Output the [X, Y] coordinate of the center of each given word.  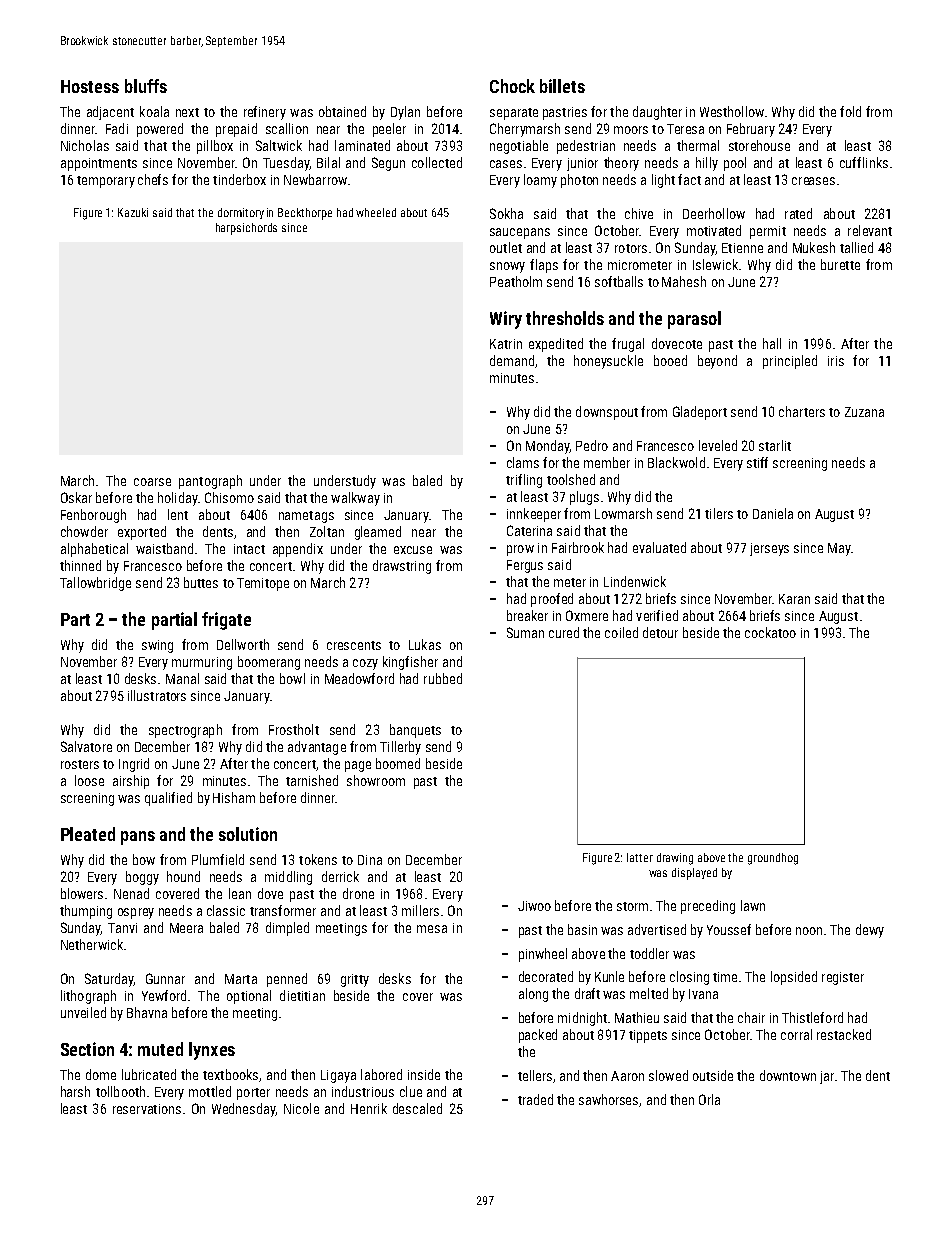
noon [809, 931]
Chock [512, 86]
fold [850, 111]
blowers [82, 893]
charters [802, 411]
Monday [548, 447]
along [533, 995]
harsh [75, 1091]
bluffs [146, 86]
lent [178, 514]
